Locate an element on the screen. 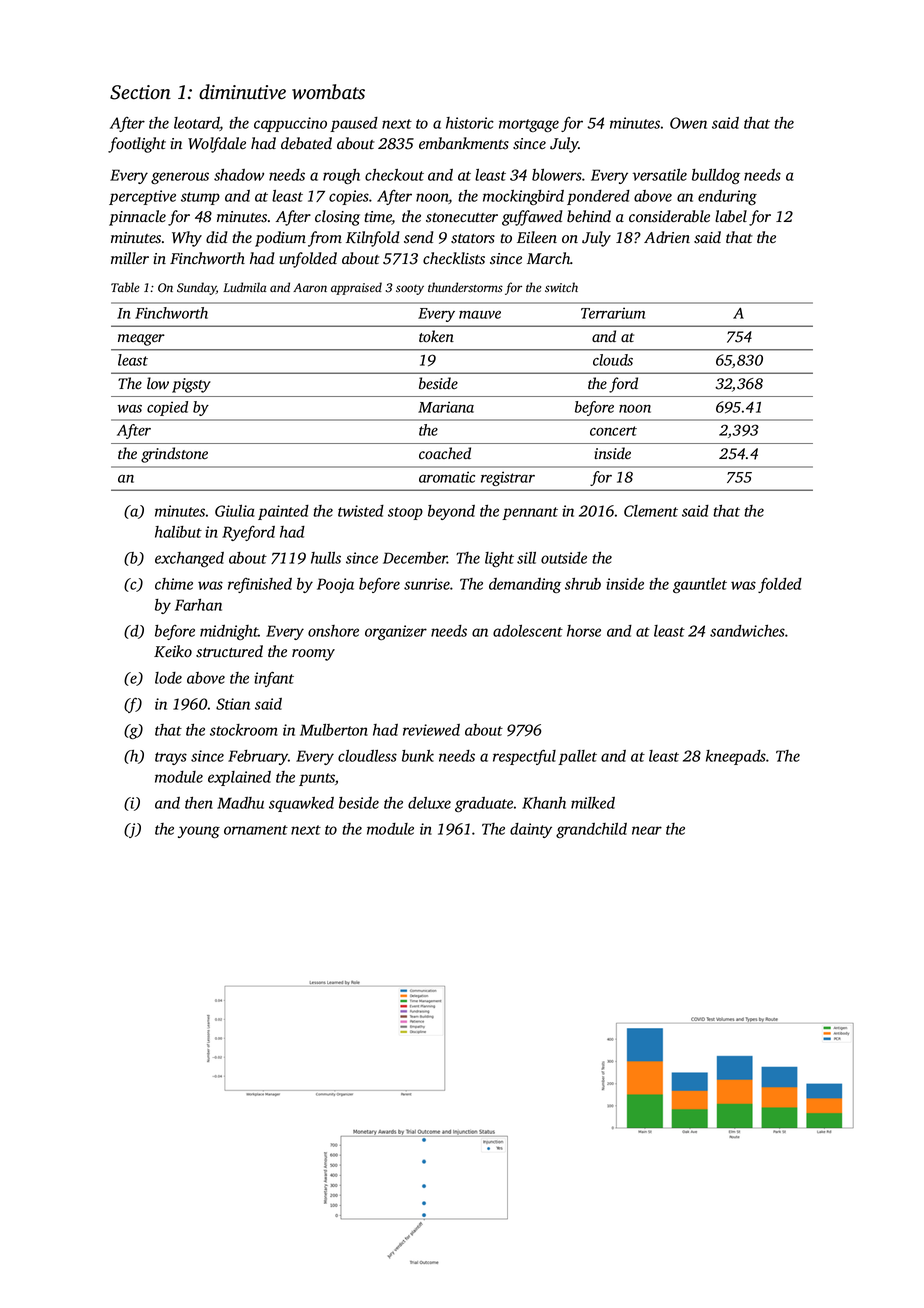 The image size is (924, 1308). painted is located at coordinates (283, 512).
